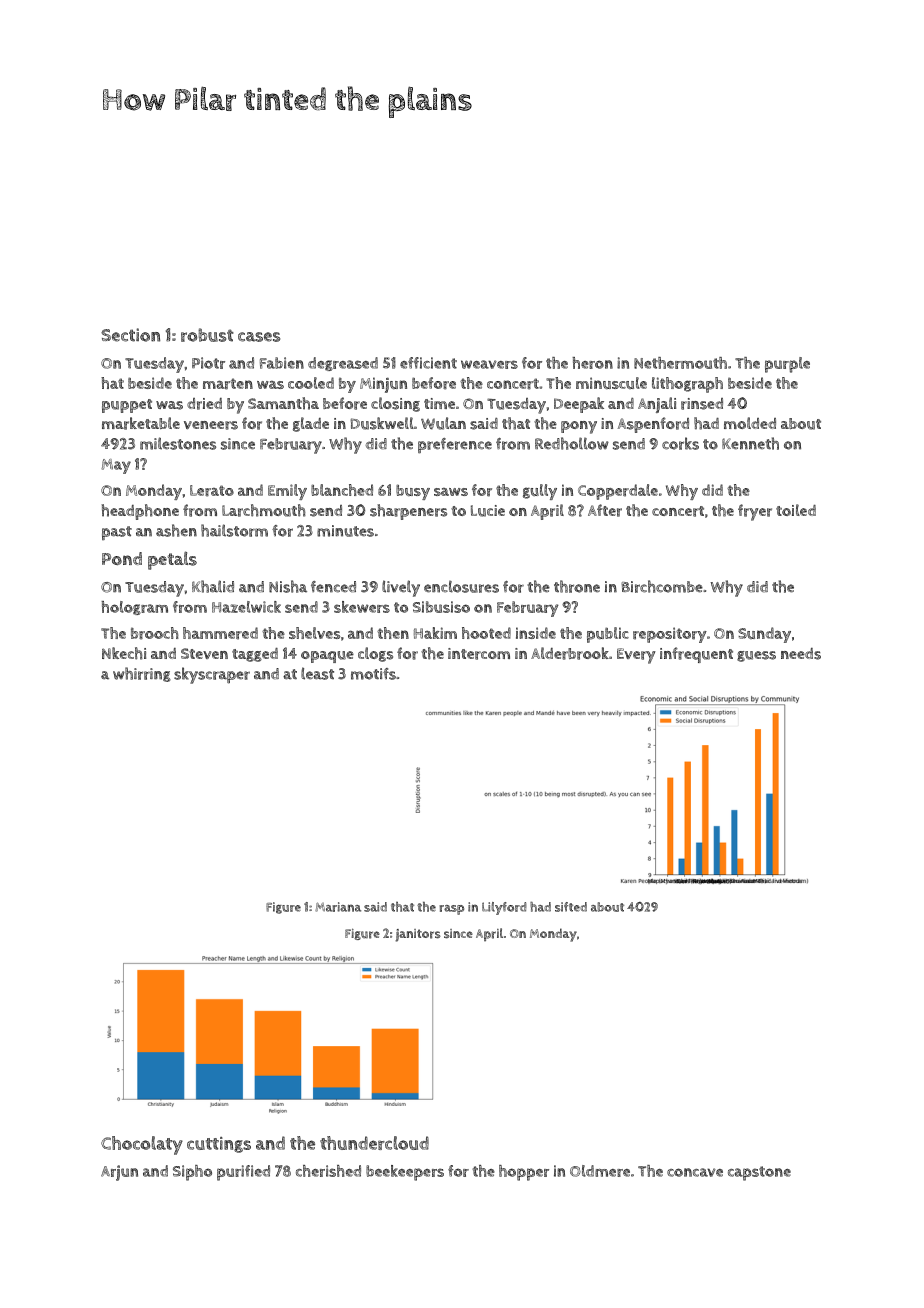 The width and height of the screenshot is (924, 1308). Describe the element at coordinates (504, 908) in the screenshot. I see `Lilyford` at that location.
